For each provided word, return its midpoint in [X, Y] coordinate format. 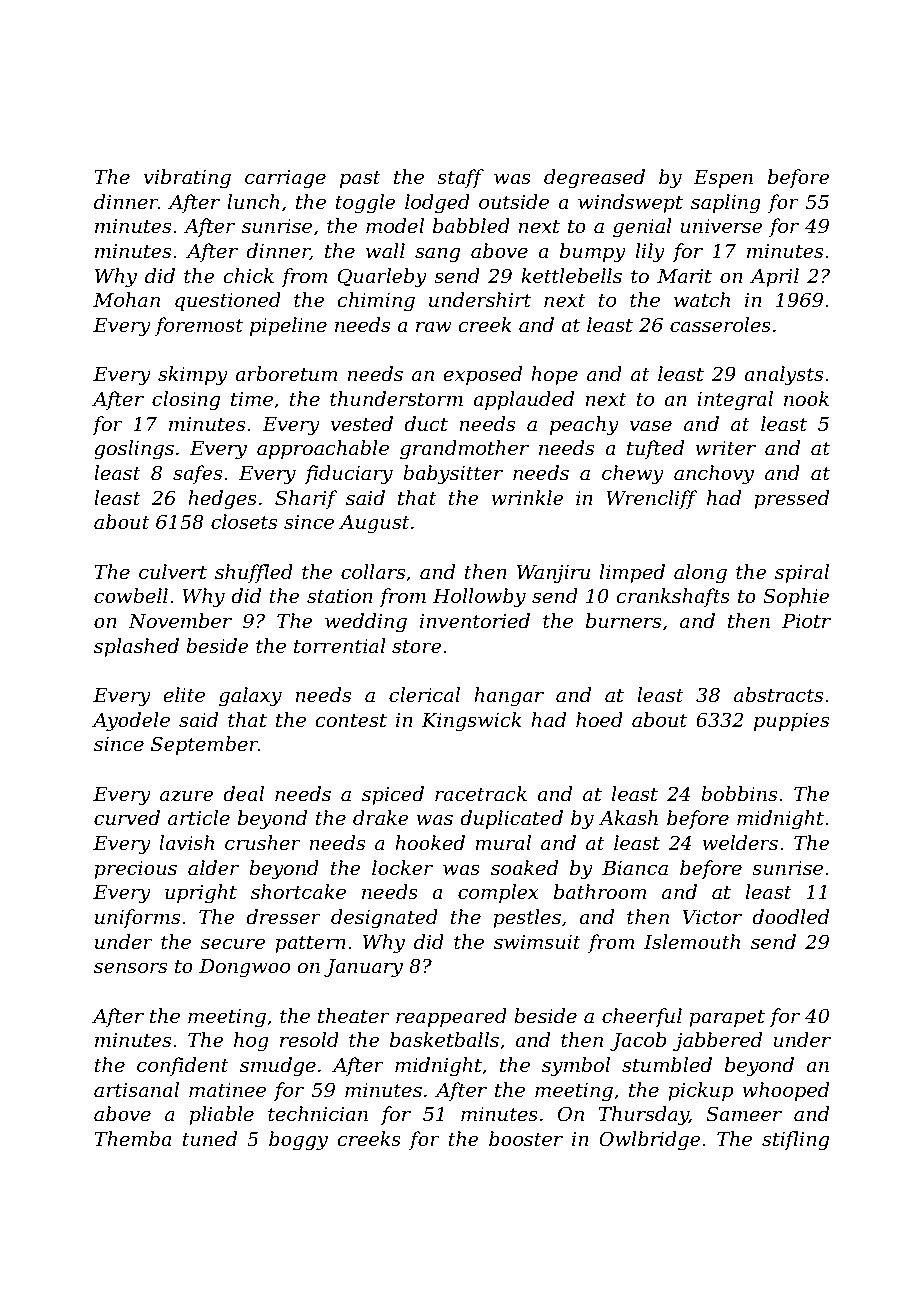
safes [197, 474]
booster [526, 1139]
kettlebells [571, 276]
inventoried [475, 621]
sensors [130, 968]
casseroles [720, 325]
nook [806, 399]
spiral [802, 573]
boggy [298, 1141]
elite [184, 695]
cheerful [642, 1017]
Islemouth [692, 942]
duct [426, 424]
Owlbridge [650, 1141]
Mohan [126, 300]
